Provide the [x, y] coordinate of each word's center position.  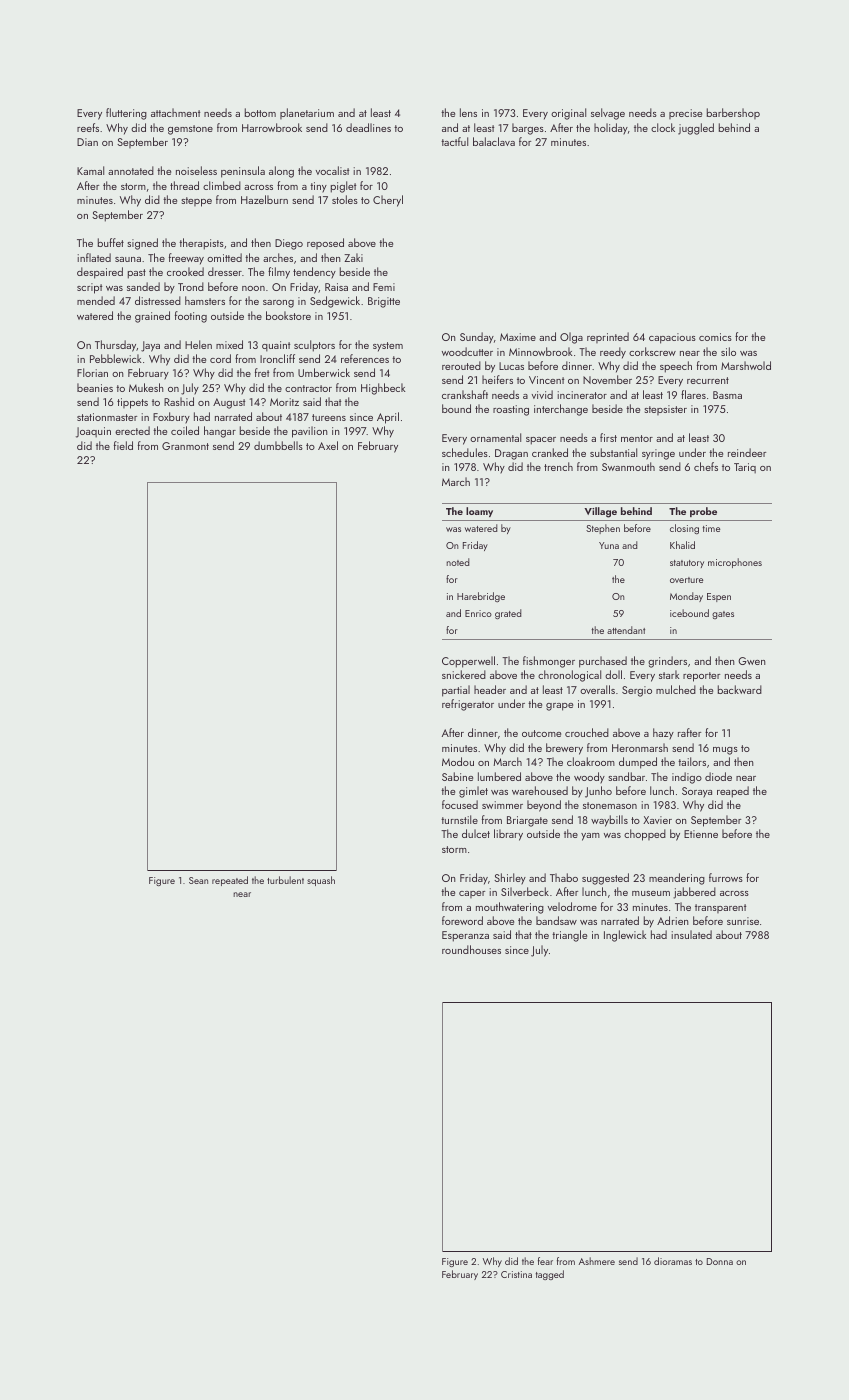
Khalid [682, 545]
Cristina [516, 1274]
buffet [111, 242]
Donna [720, 1261]
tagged [549, 1275]
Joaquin [93, 432]
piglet [344, 187]
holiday [611, 129]
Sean [198, 880]
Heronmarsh [640, 747]
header [490, 689]
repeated [230, 881]
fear [545, 1261]
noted [458, 562]
